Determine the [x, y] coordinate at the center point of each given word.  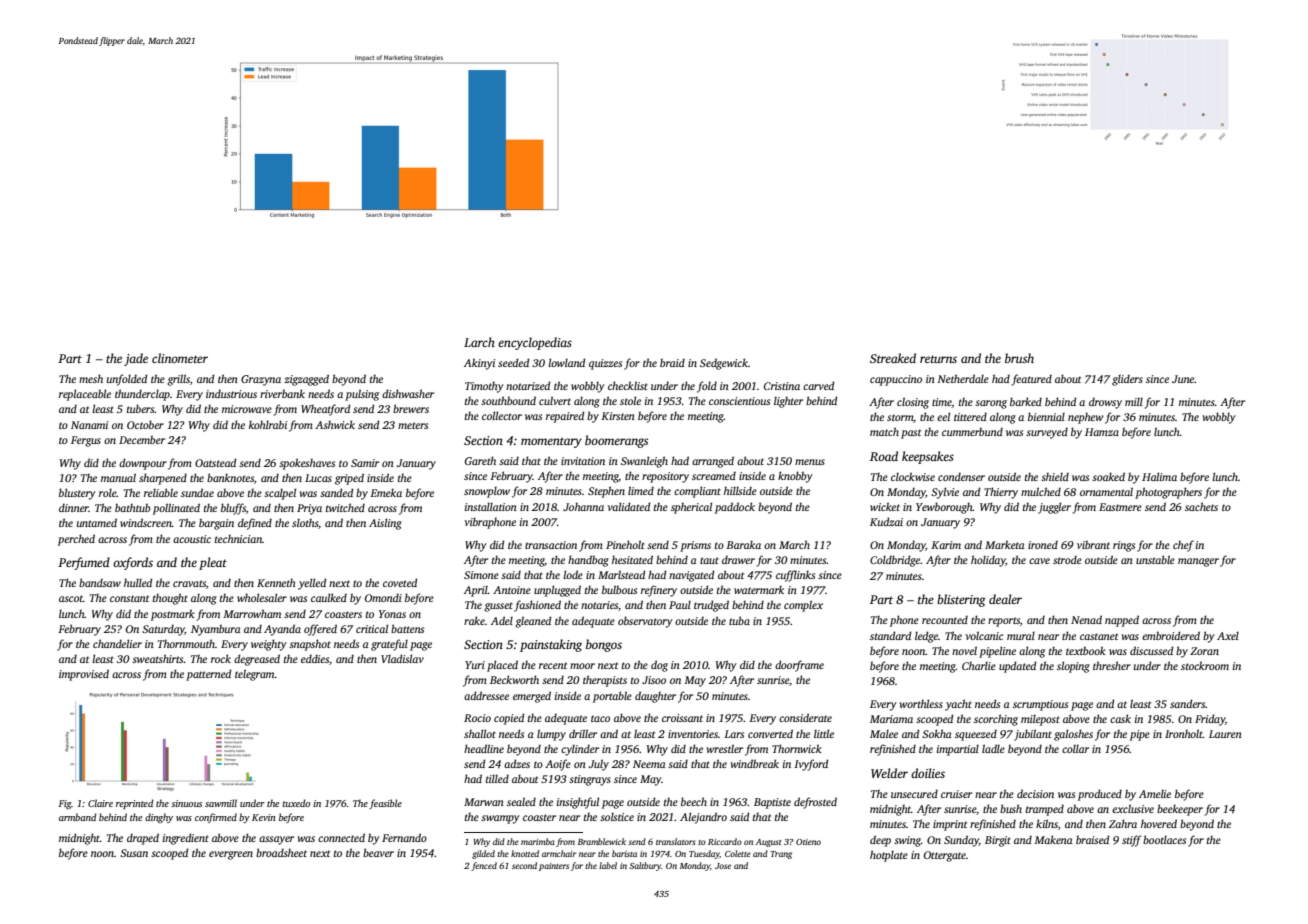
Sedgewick [724, 364]
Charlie [979, 666]
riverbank [282, 393]
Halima [1159, 476]
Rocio [477, 718]
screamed [714, 476]
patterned [208, 675]
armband [77, 817]
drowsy [1105, 403]
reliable [161, 492]
